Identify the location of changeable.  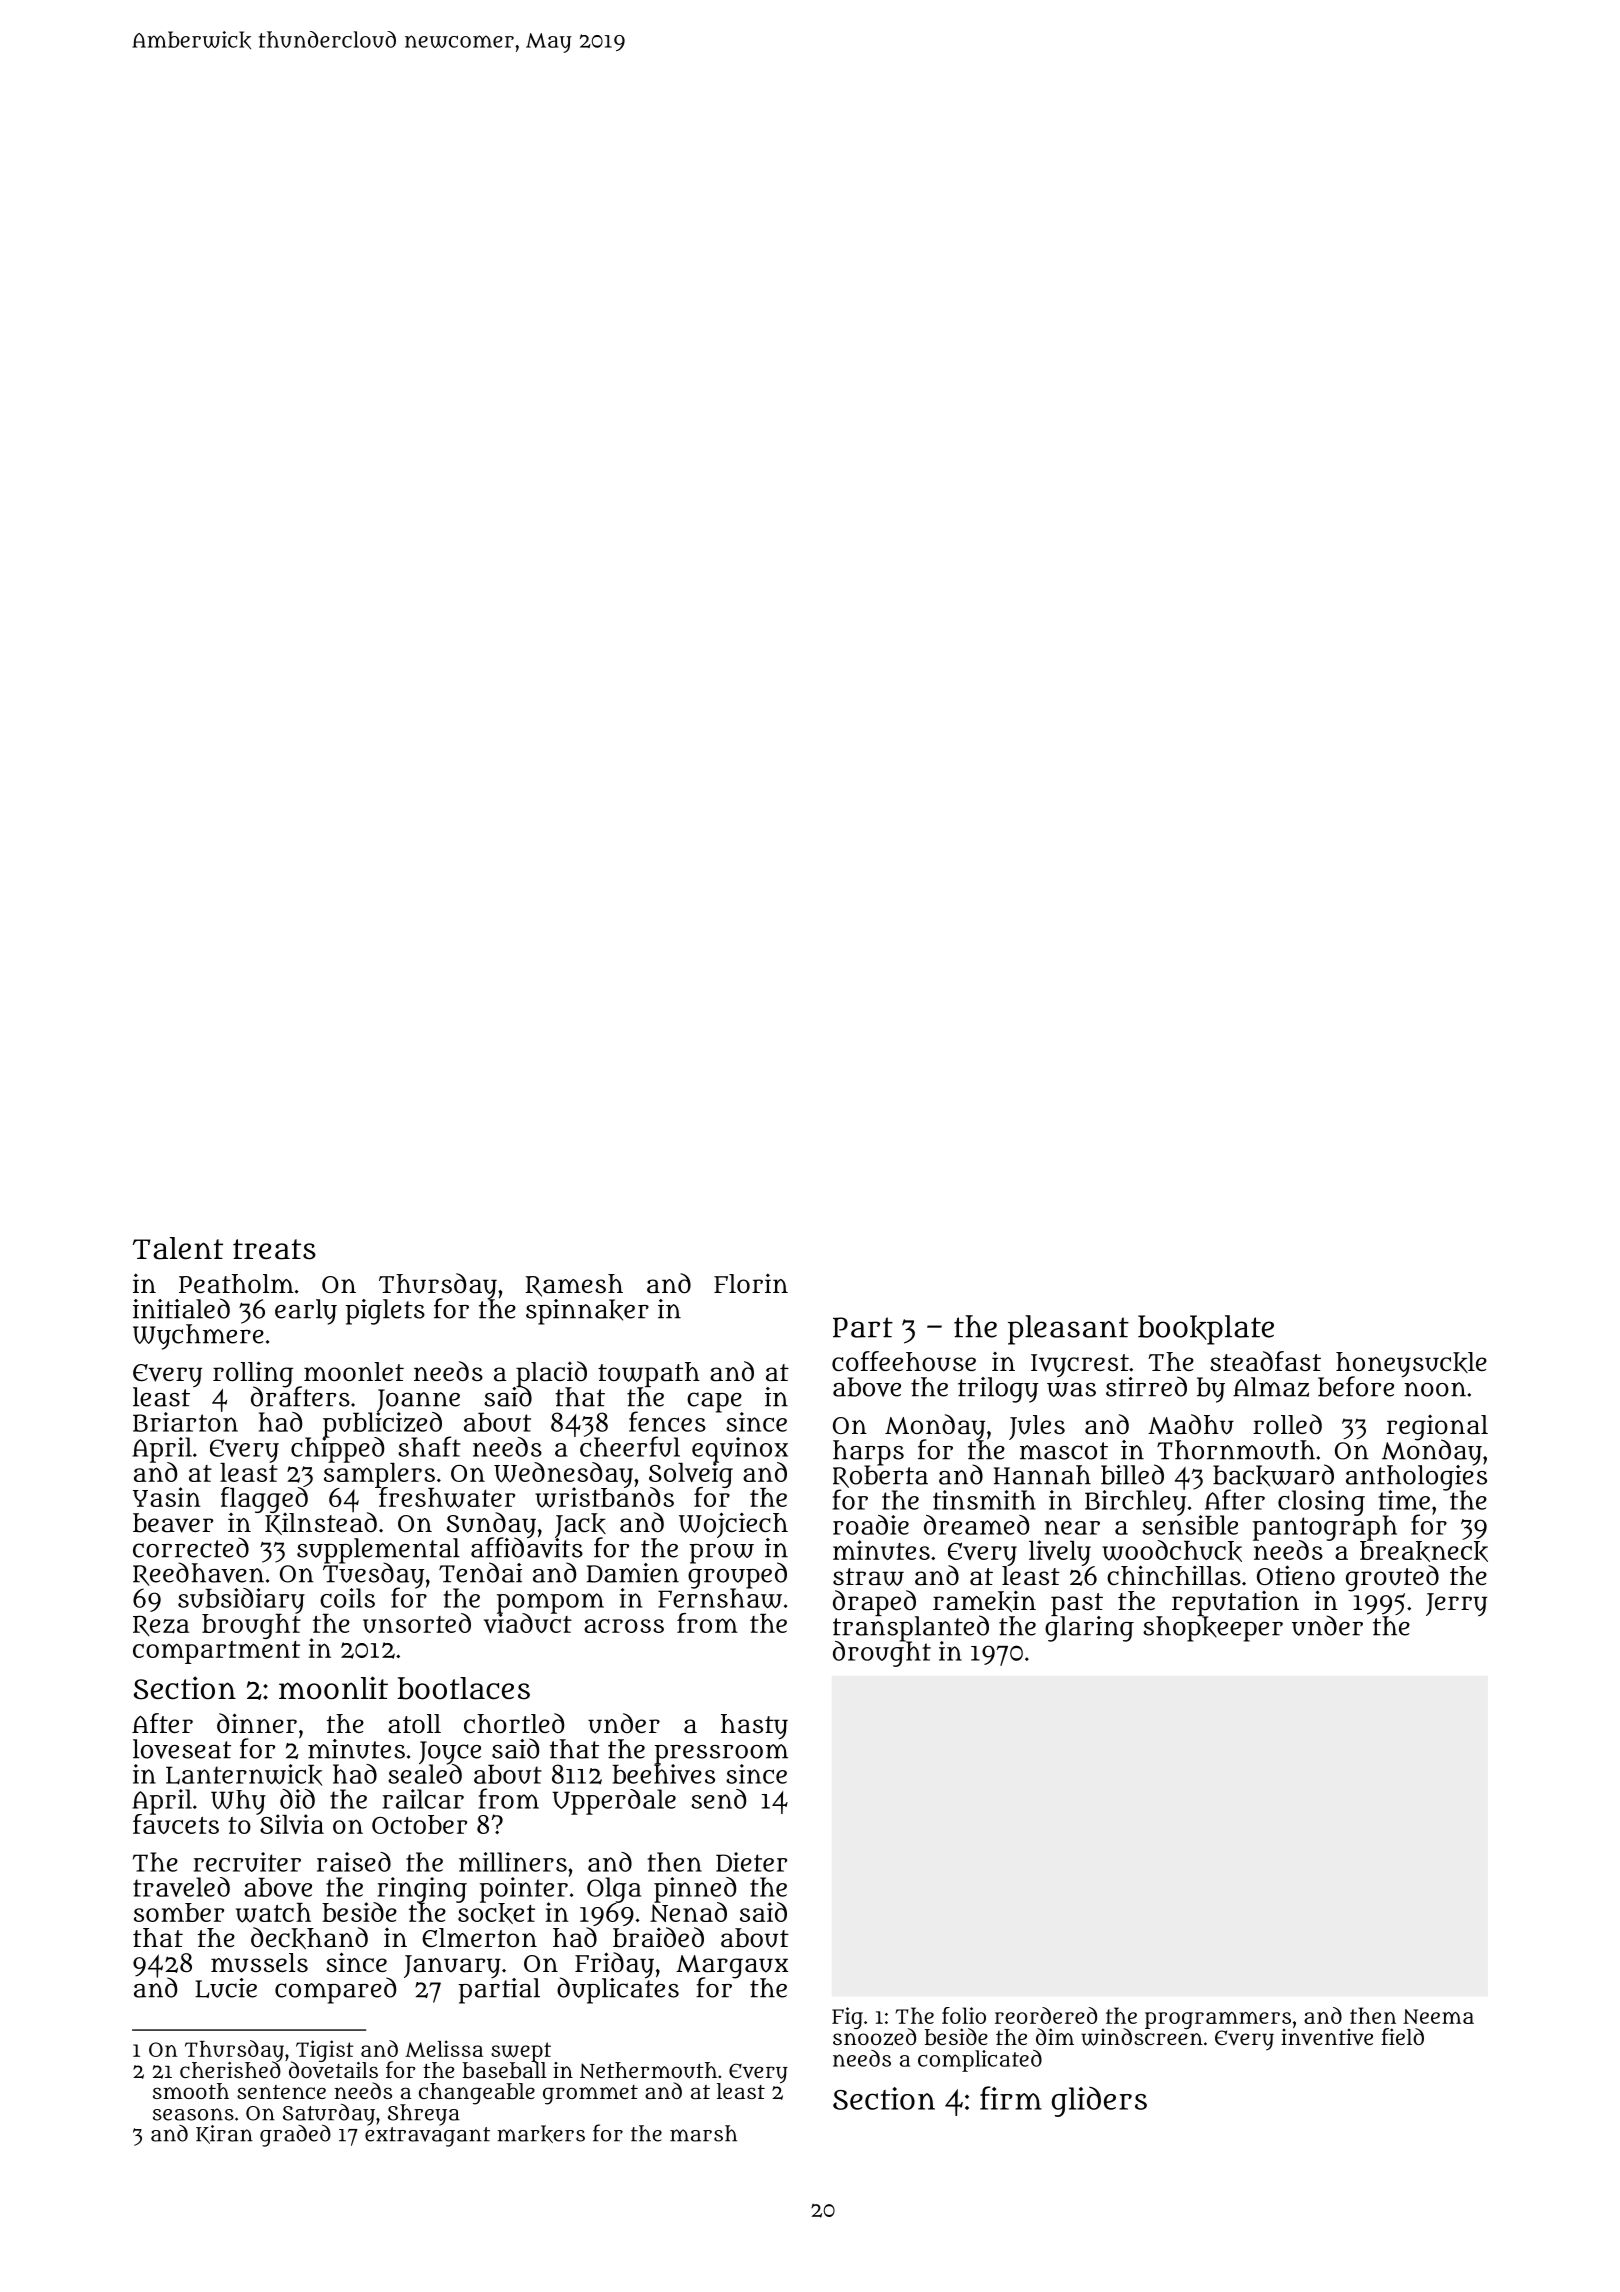
(477, 2094).
